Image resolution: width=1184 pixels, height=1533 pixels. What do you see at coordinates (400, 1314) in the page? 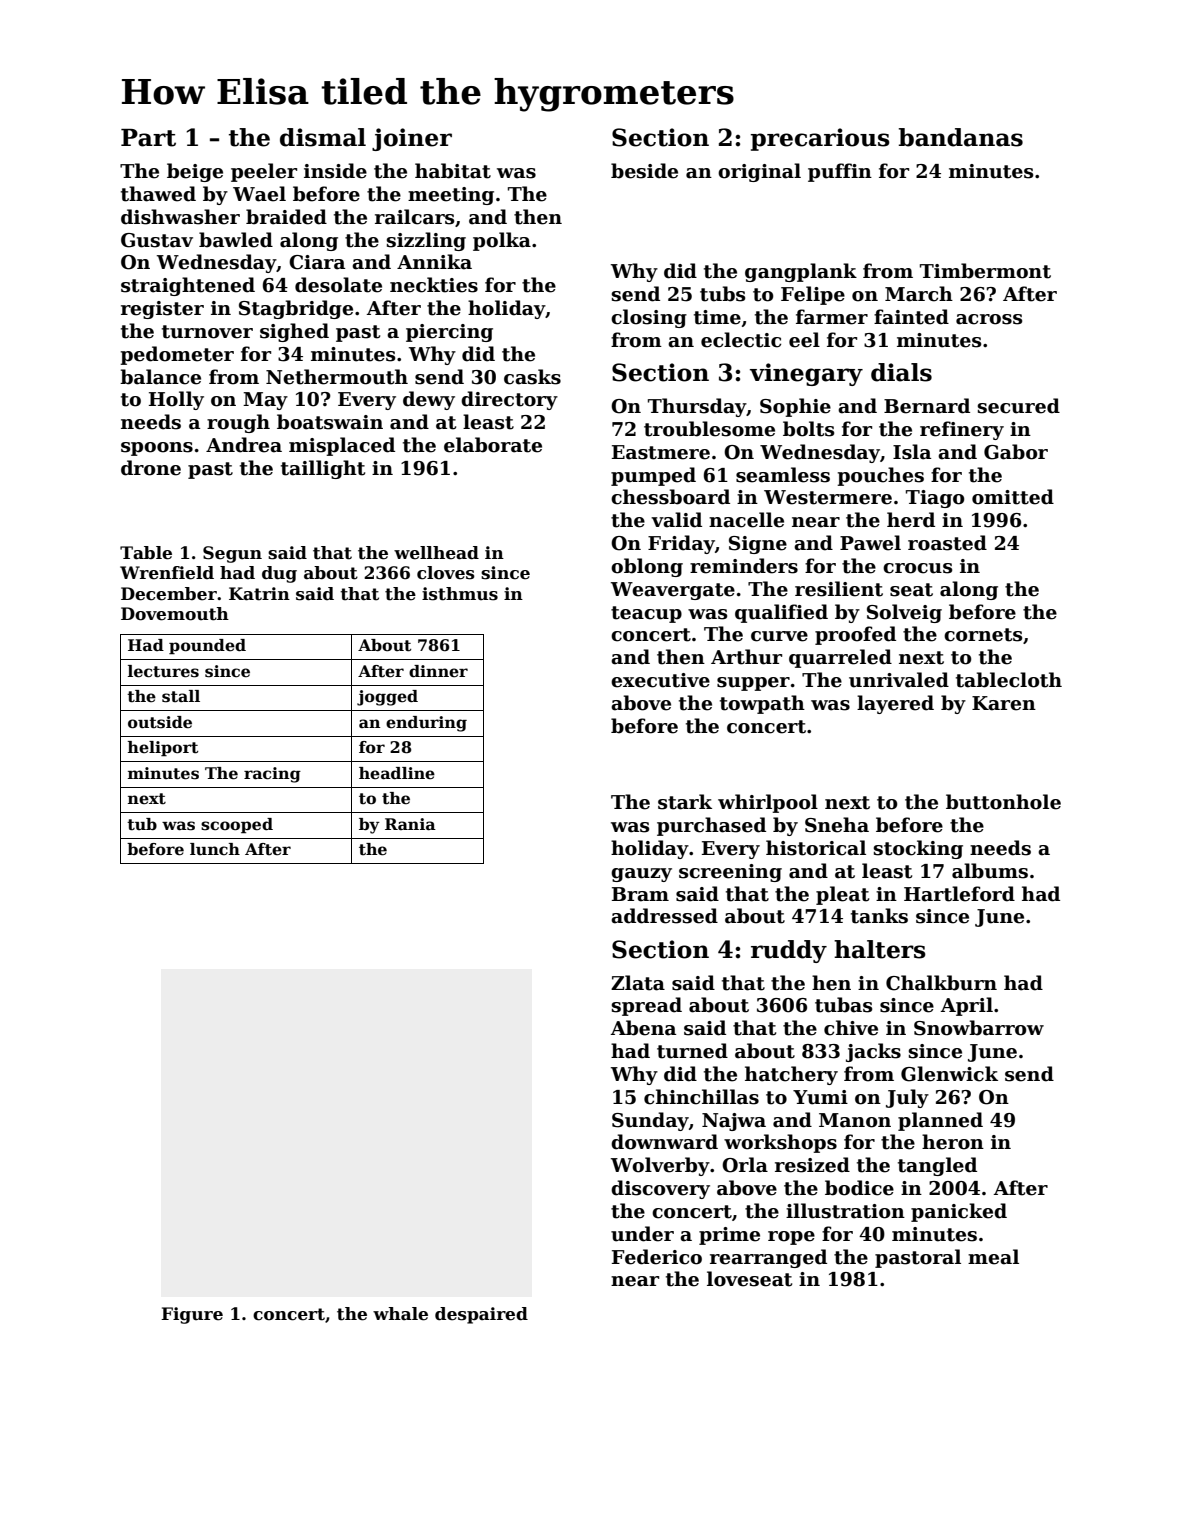
I see `whale` at bounding box center [400, 1314].
